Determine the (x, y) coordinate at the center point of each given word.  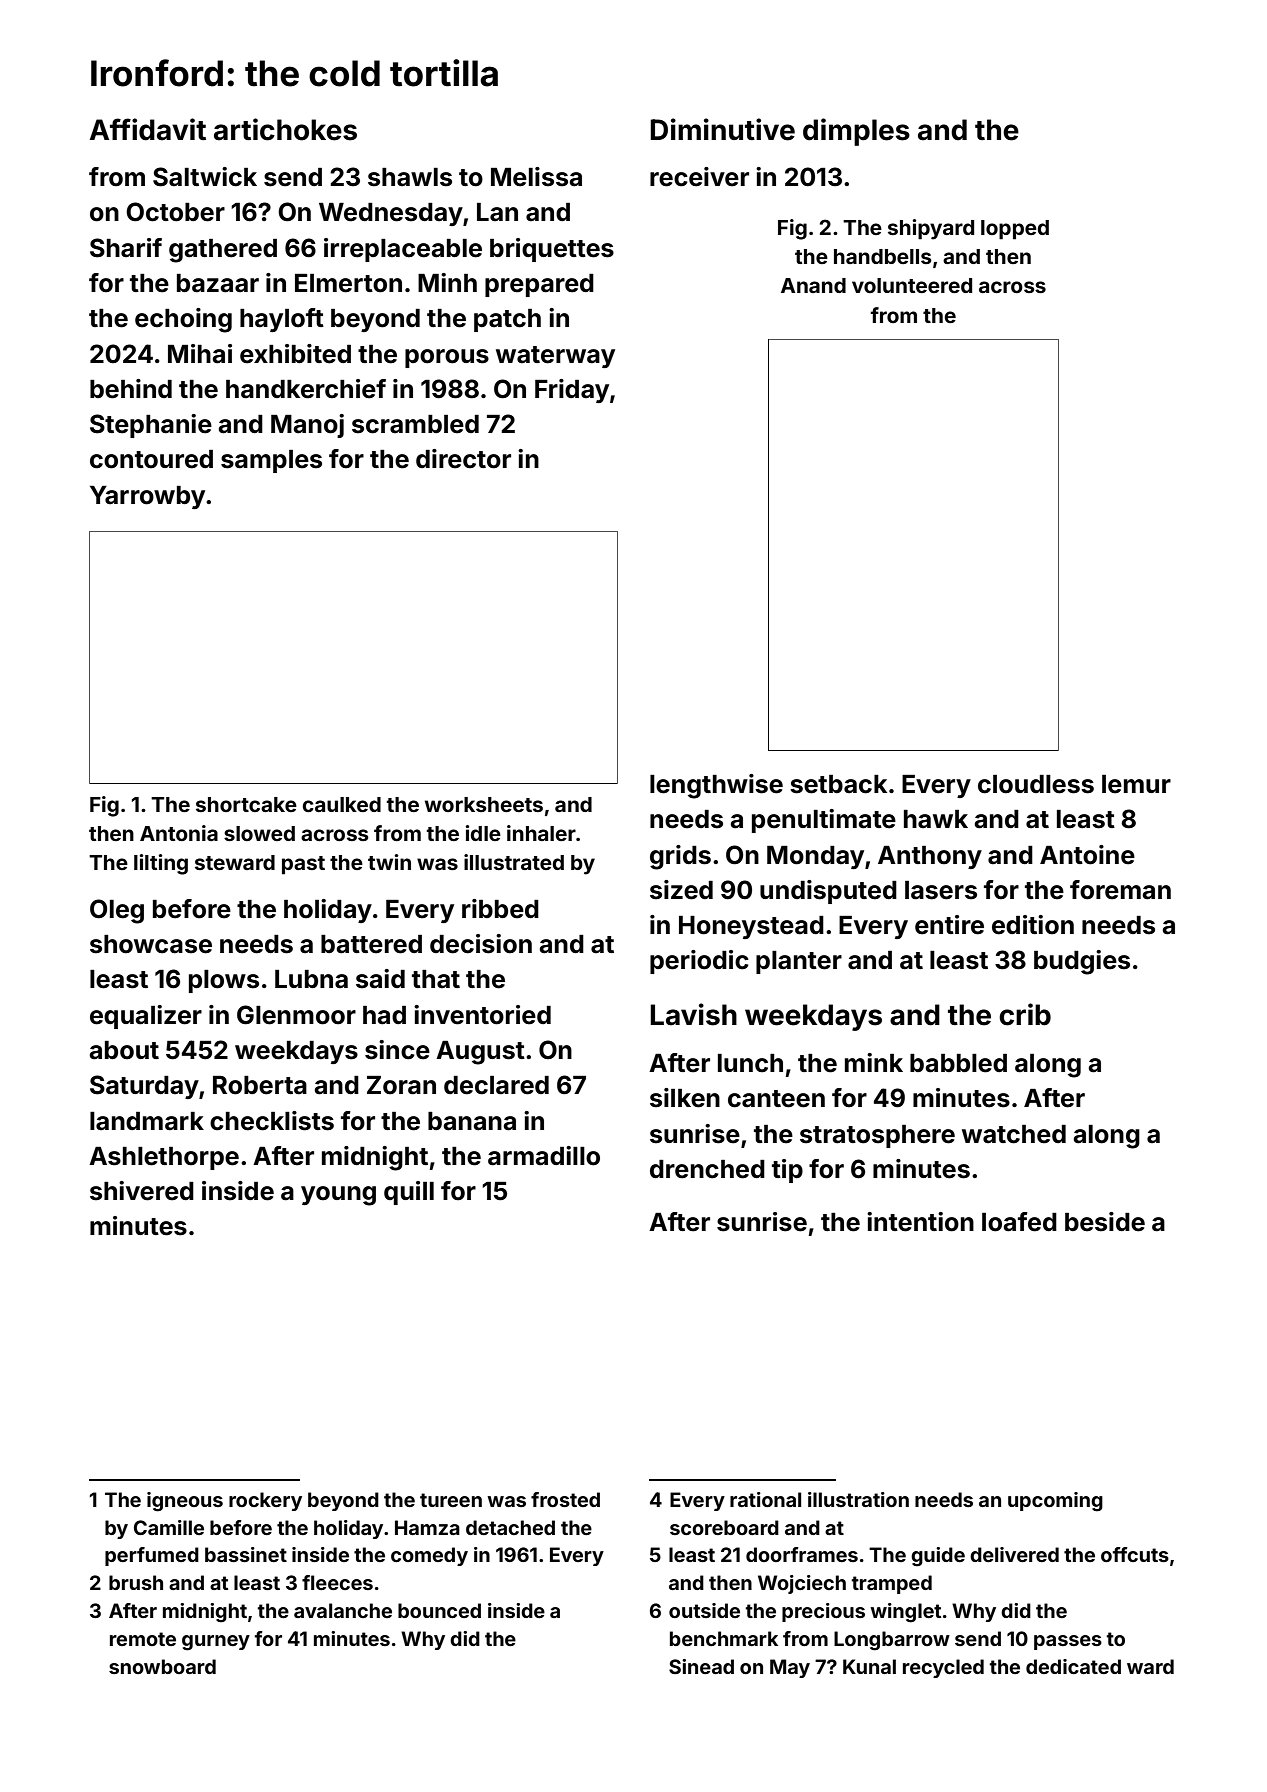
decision (481, 944)
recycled (943, 1668)
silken (685, 1098)
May (790, 1668)
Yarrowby (147, 497)
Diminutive (722, 129)
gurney (216, 1643)
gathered (223, 251)
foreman (1120, 890)
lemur (1136, 784)
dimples (856, 132)
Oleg (117, 911)
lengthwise (716, 786)
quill (409, 1193)
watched (1014, 1134)
